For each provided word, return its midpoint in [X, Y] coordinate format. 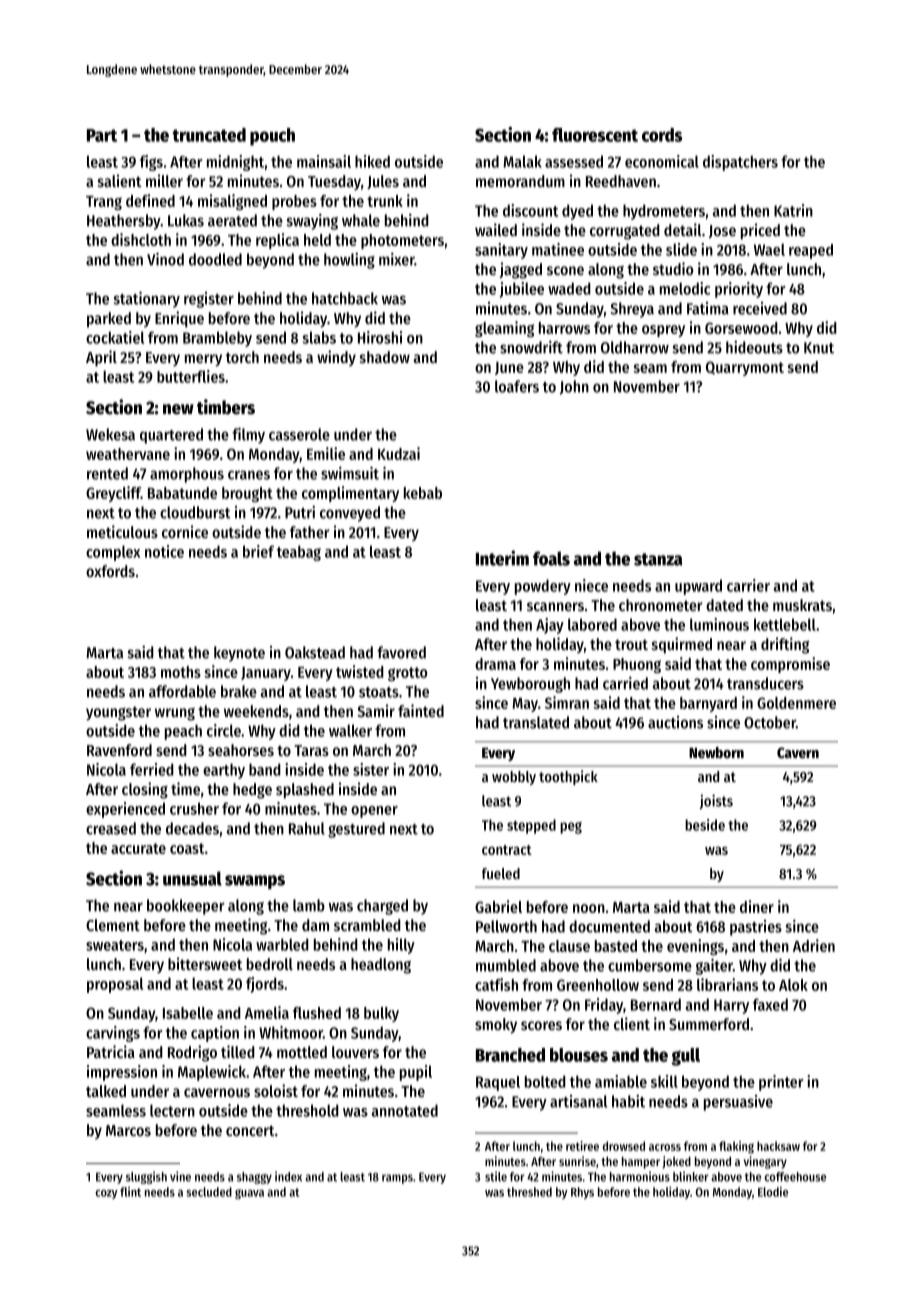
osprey [663, 331]
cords [662, 135]
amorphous [187, 475]
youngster [118, 713]
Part [102, 135]
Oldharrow [635, 347]
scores [541, 1025]
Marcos [128, 1130]
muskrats [802, 605]
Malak [522, 161]
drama [495, 664]
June [509, 368]
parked [109, 320]
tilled [238, 1051]
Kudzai [399, 453]
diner [757, 906]
